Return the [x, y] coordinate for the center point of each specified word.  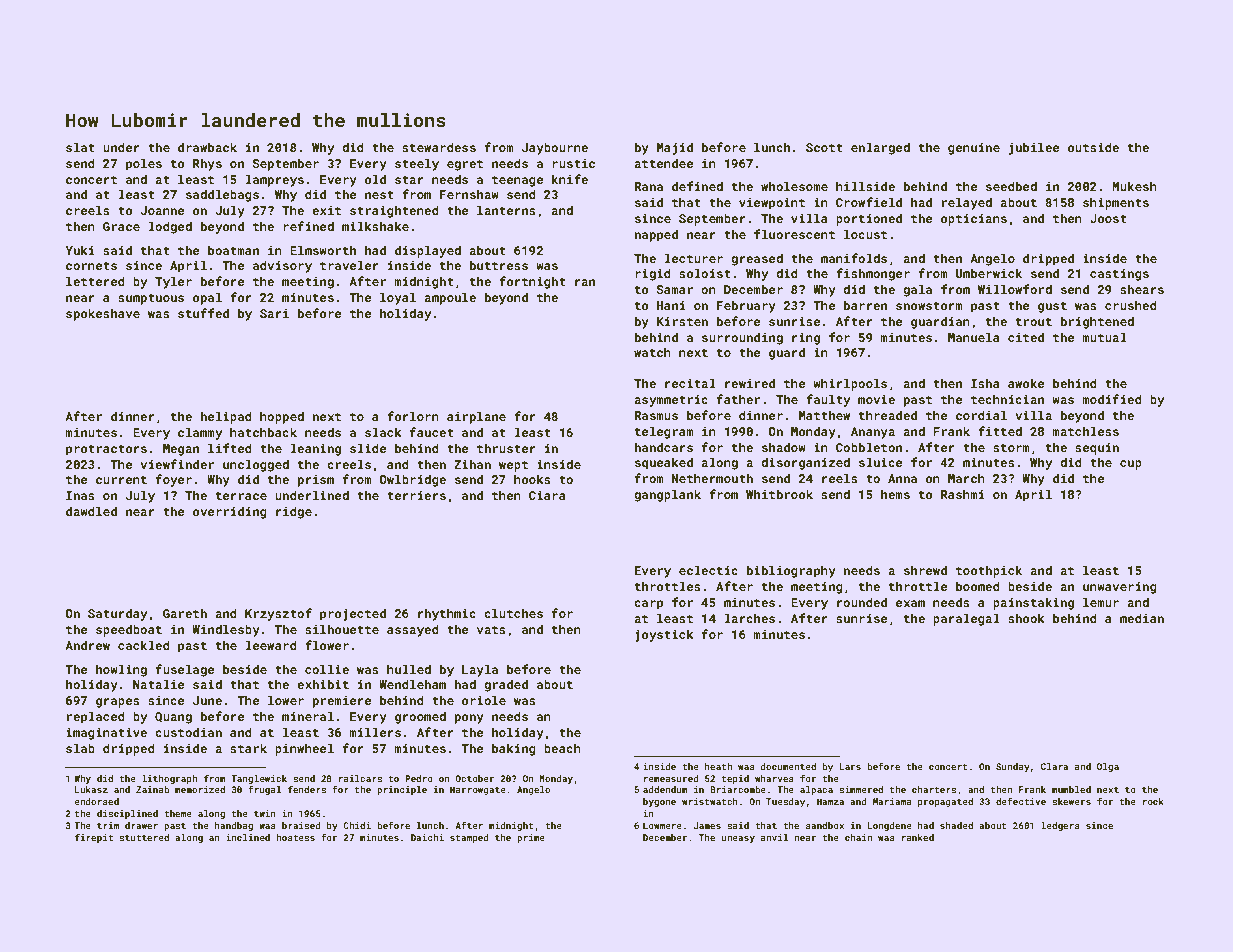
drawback [207, 147]
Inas [80, 495]
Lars [850, 766]
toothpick [989, 571]
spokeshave [103, 314]
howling [121, 670]
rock [1153, 801]
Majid [675, 148]
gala [917, 290]
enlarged [880, 148]
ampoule [450, 298]
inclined [248, 837]
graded [506, 685]
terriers [416, 495]
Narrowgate [478, 790]
